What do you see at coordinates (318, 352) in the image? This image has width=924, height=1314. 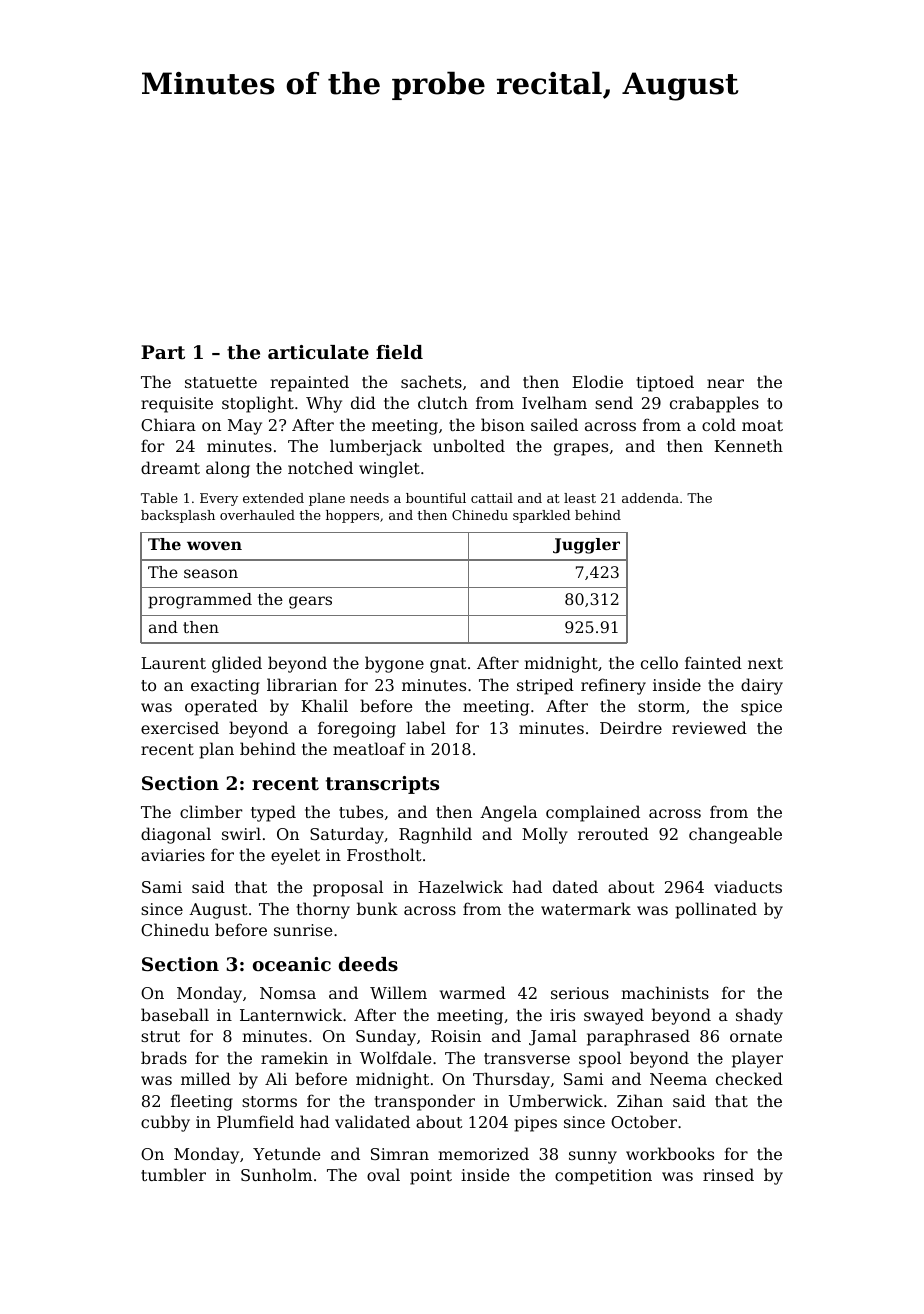 I see `articulate` at bounding box center [318, 352].
